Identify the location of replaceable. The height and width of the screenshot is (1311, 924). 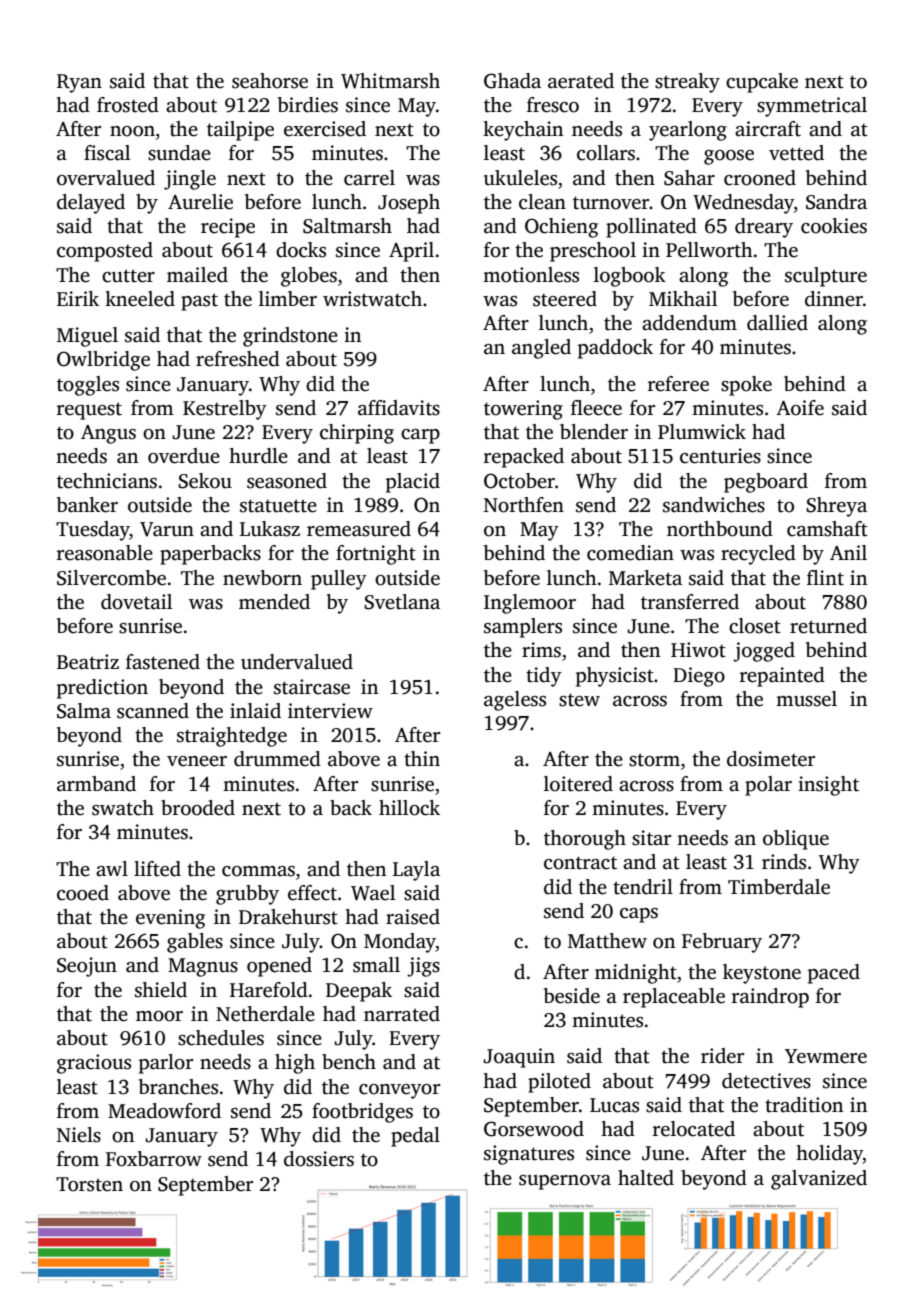
(674, 998).
